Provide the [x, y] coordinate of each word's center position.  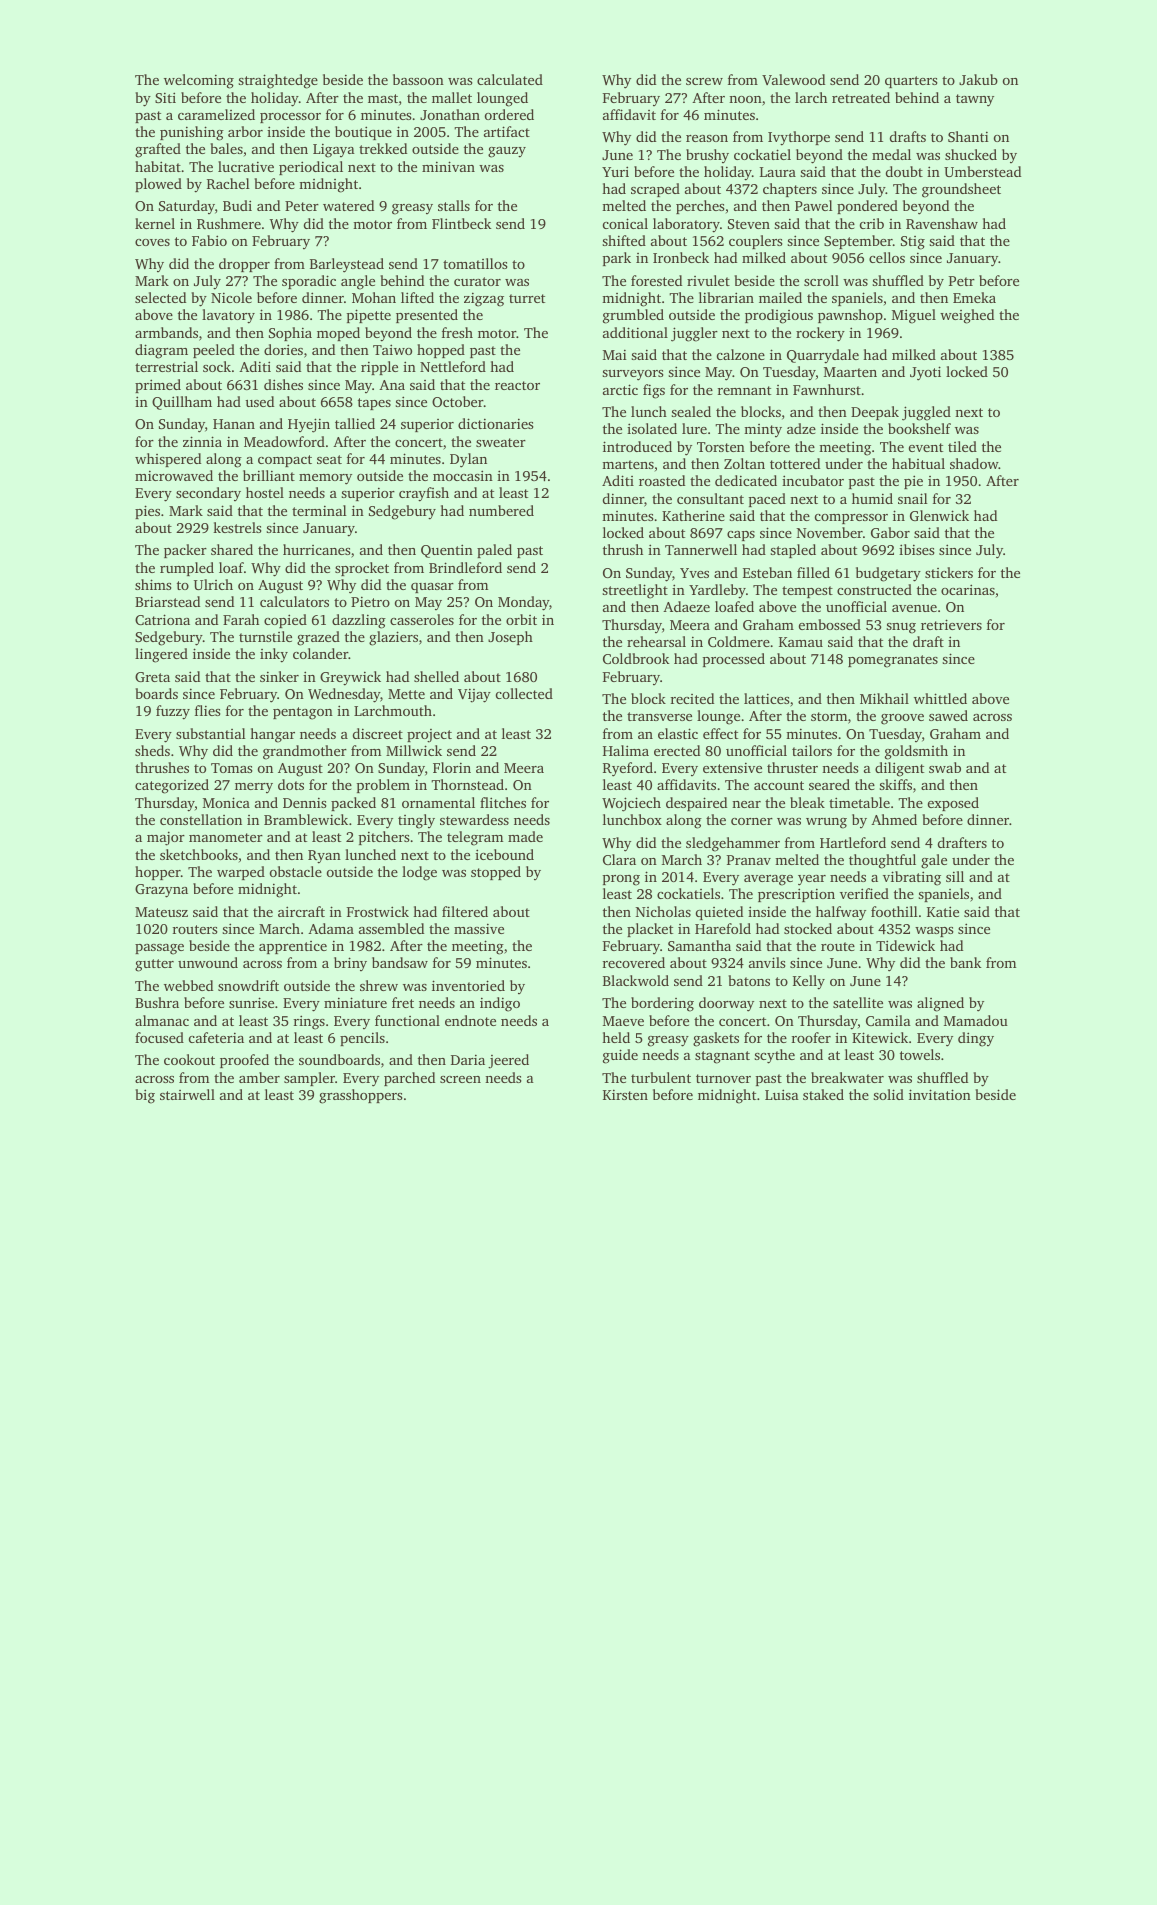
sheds [152, 750]
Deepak [875, 413]
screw [704, 81]
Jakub [978, 79]
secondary [208, 494]
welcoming [199, 81]
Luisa [782, 1094]
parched [409, 1079]
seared [829, 784]
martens [628, 464]
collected [524, 693]
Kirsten [625, 1094]
